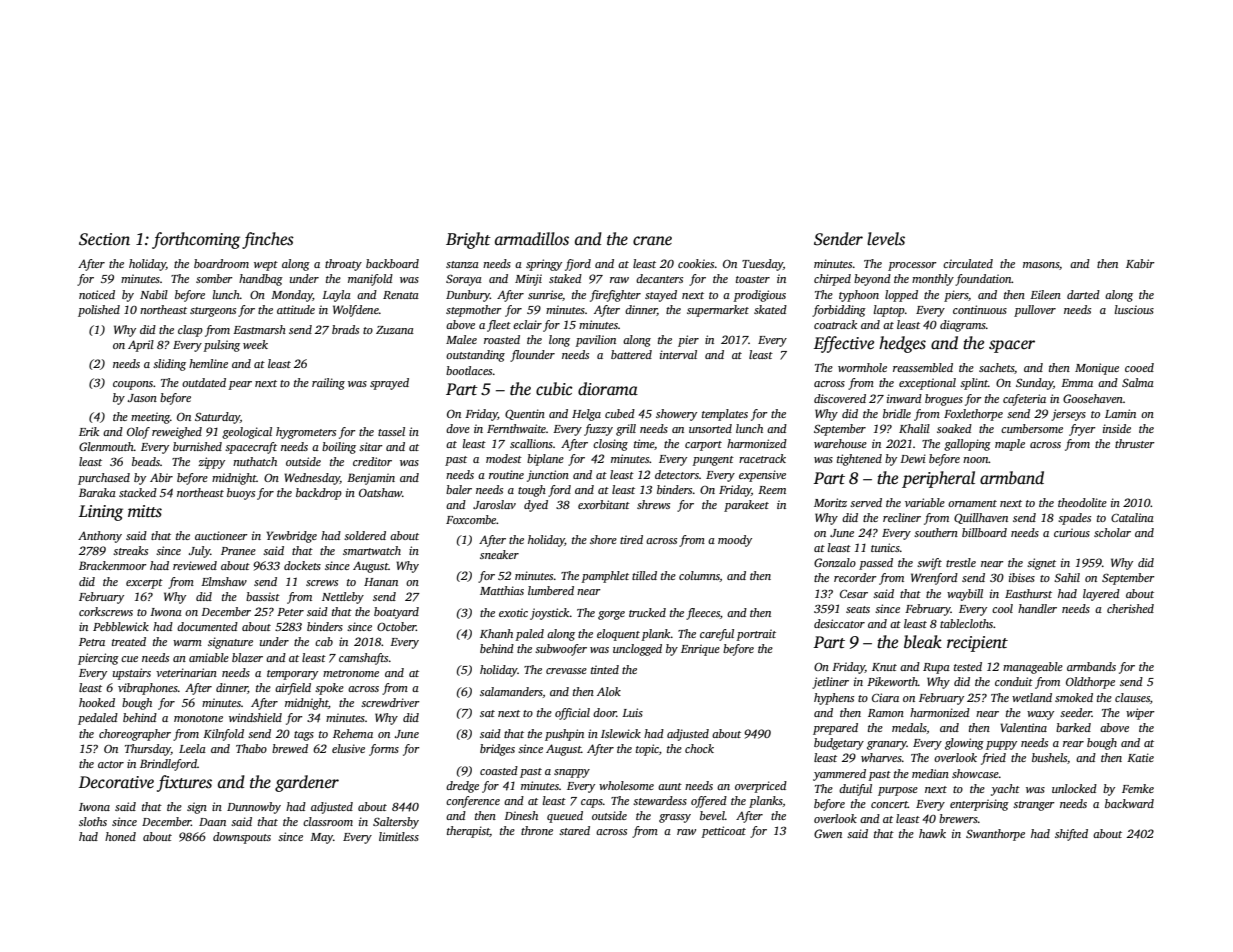  Describe the element at coordinates (886, 239) in the page. I see `levels` at that location.
